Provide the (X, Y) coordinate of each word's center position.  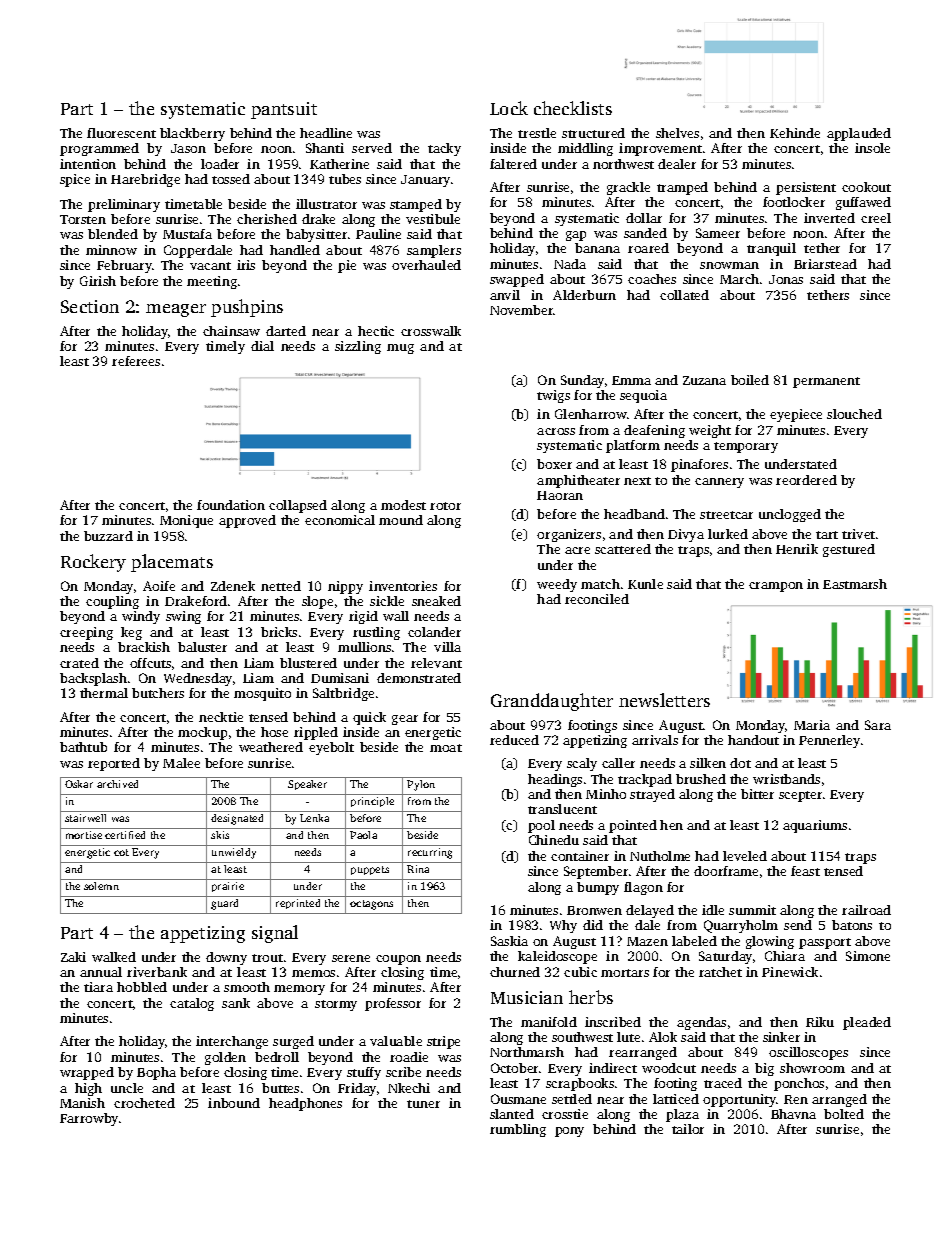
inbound (234, 1103)
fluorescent (121, 133)
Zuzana (704, 380)
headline (326, 133)
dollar (644, 218)
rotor (445, 506)
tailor (688, 1129)
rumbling (518, 1130)
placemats (172, 563)
